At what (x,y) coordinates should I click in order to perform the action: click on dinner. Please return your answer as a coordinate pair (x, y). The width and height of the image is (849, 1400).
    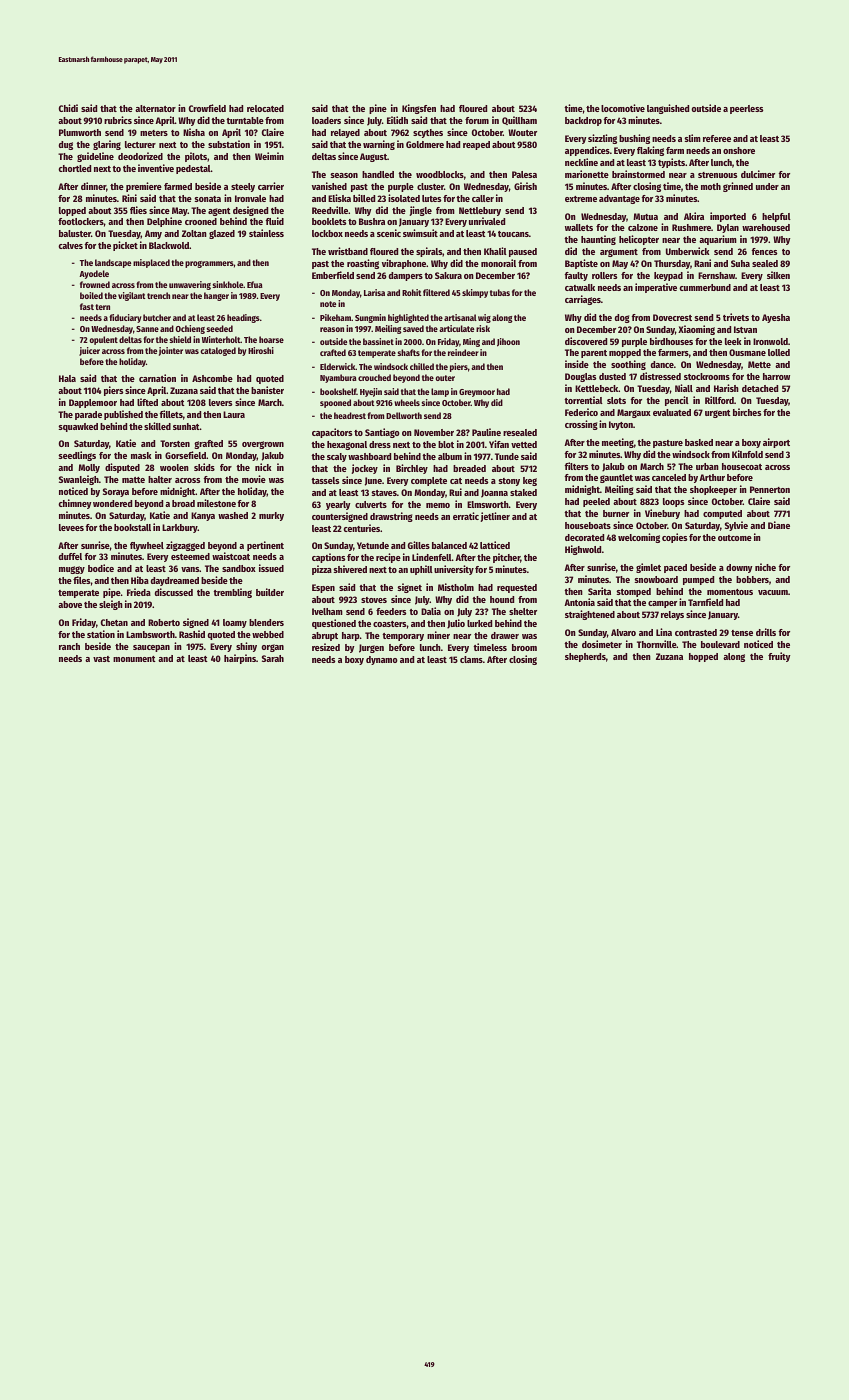
    Looking at the image, I should click on (93, 186).
